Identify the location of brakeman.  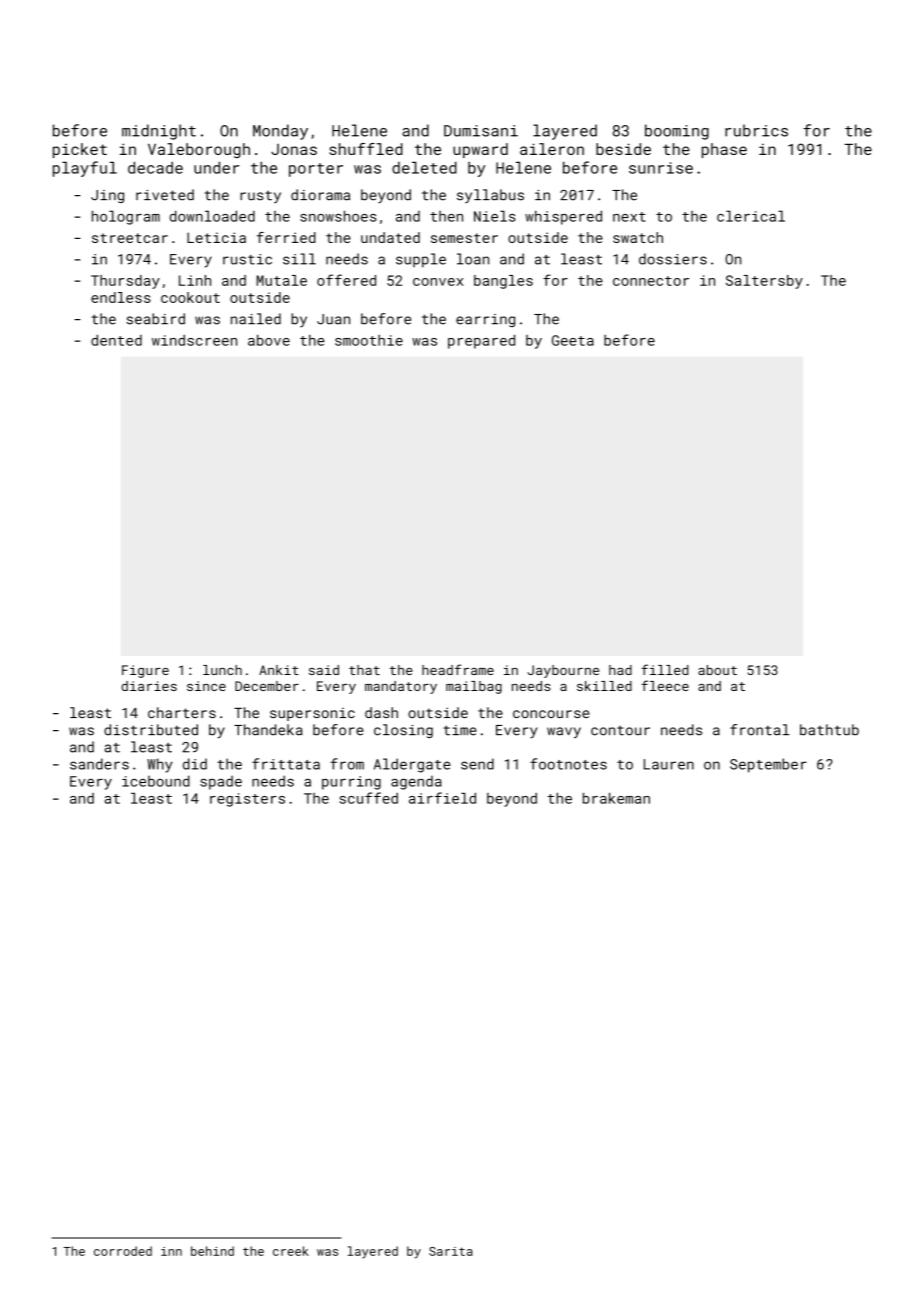
(616, 798).
